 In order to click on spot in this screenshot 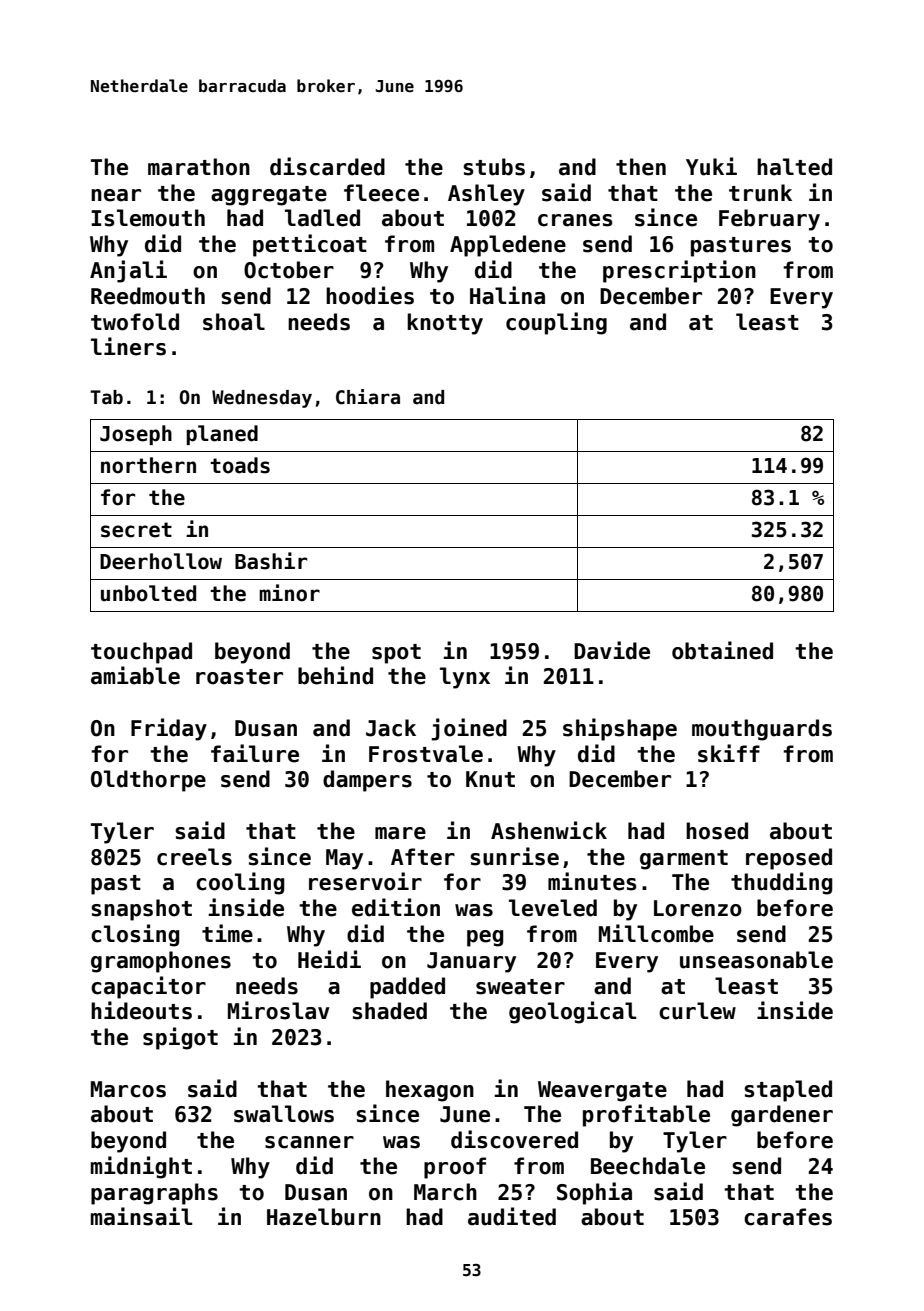, I will do `click(396, 654)`.
